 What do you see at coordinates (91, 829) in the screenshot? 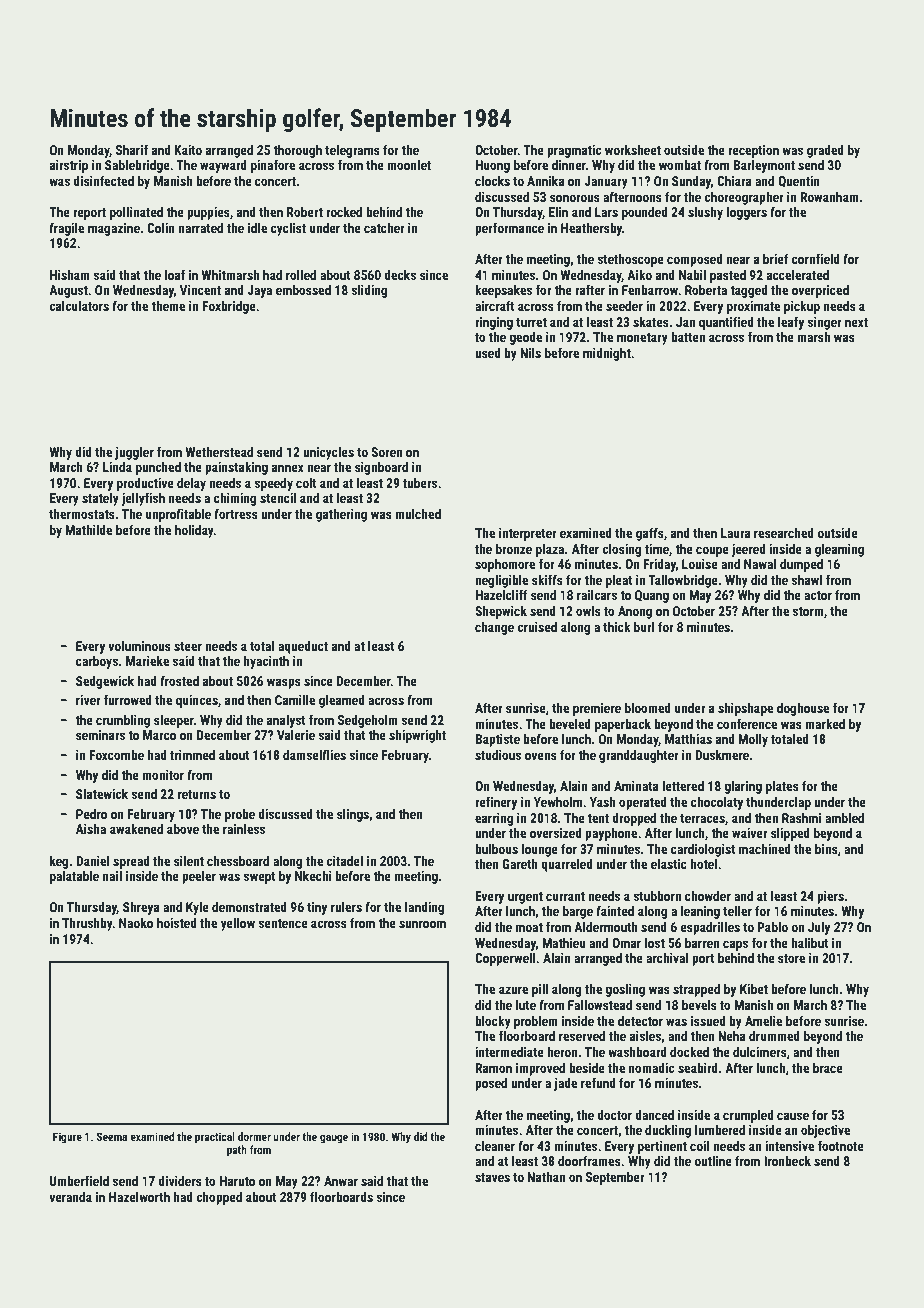
I see `Aisha` at bounding box center [91, 829].
